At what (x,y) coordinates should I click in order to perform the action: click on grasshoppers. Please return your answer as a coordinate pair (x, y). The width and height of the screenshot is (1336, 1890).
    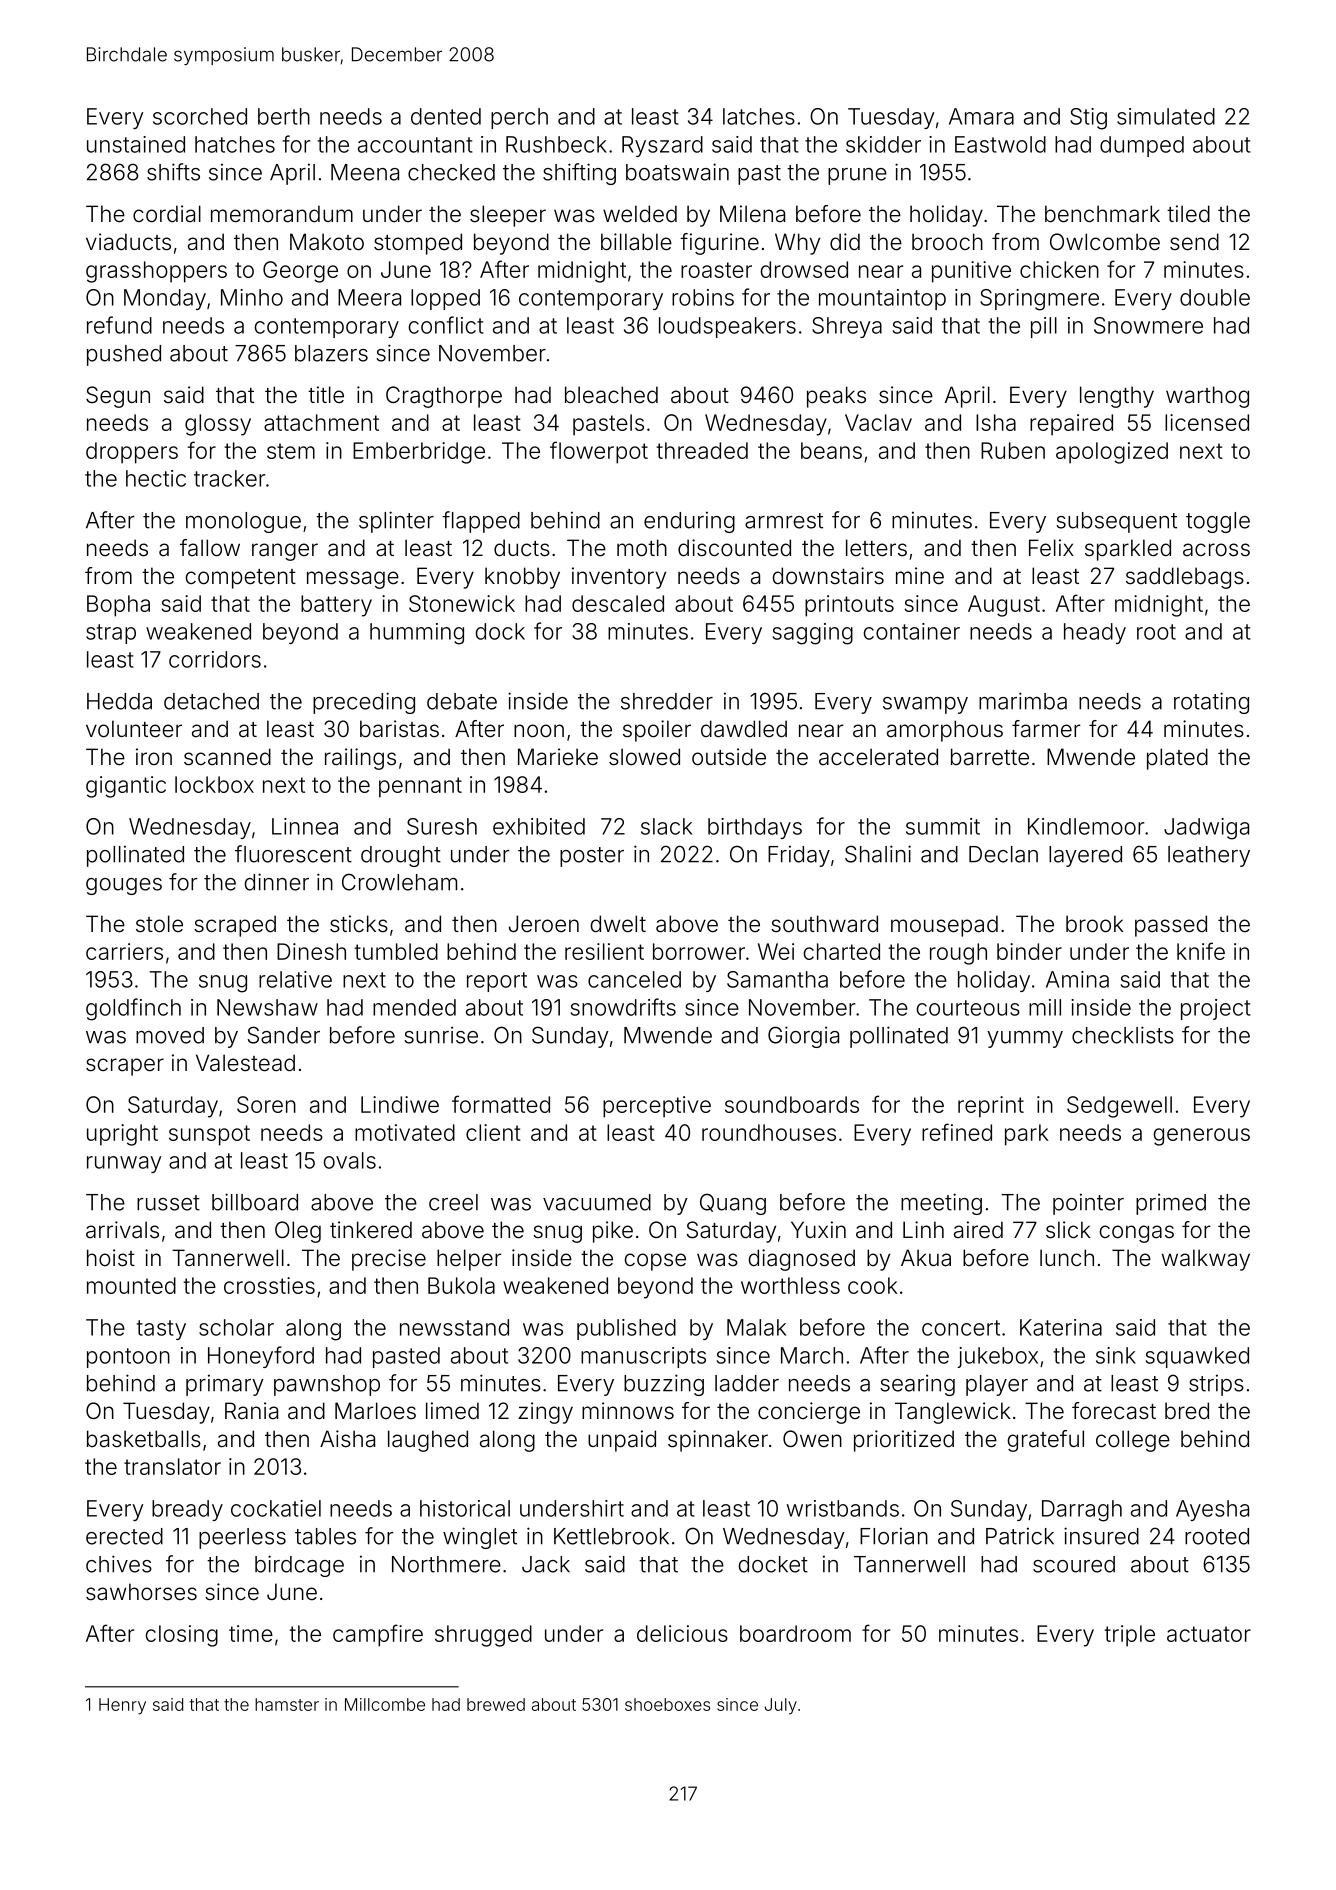
    Looking at the image, I should click on (156, 272).
